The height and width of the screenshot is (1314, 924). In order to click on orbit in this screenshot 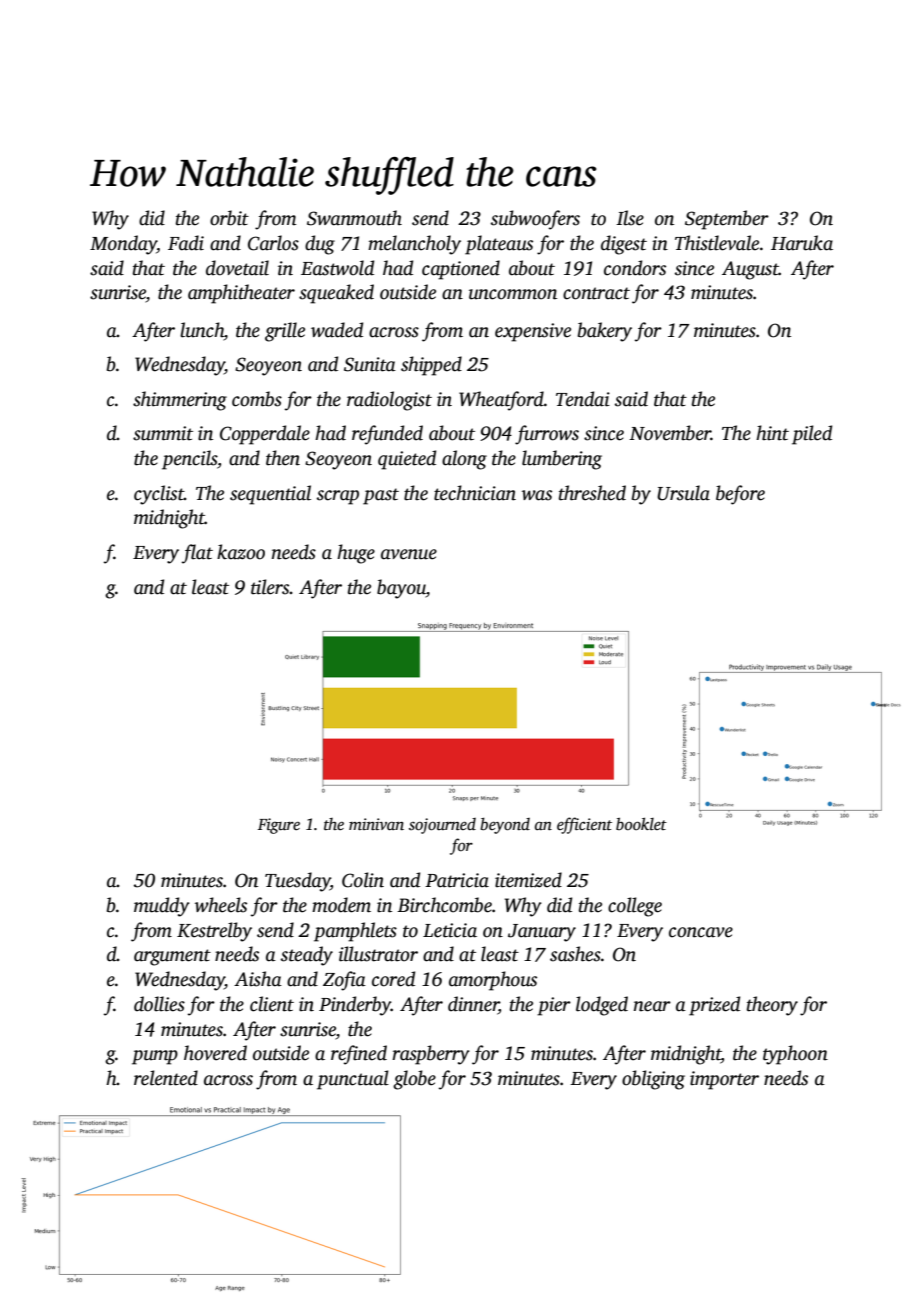, I will do `click(229, 218)`.
